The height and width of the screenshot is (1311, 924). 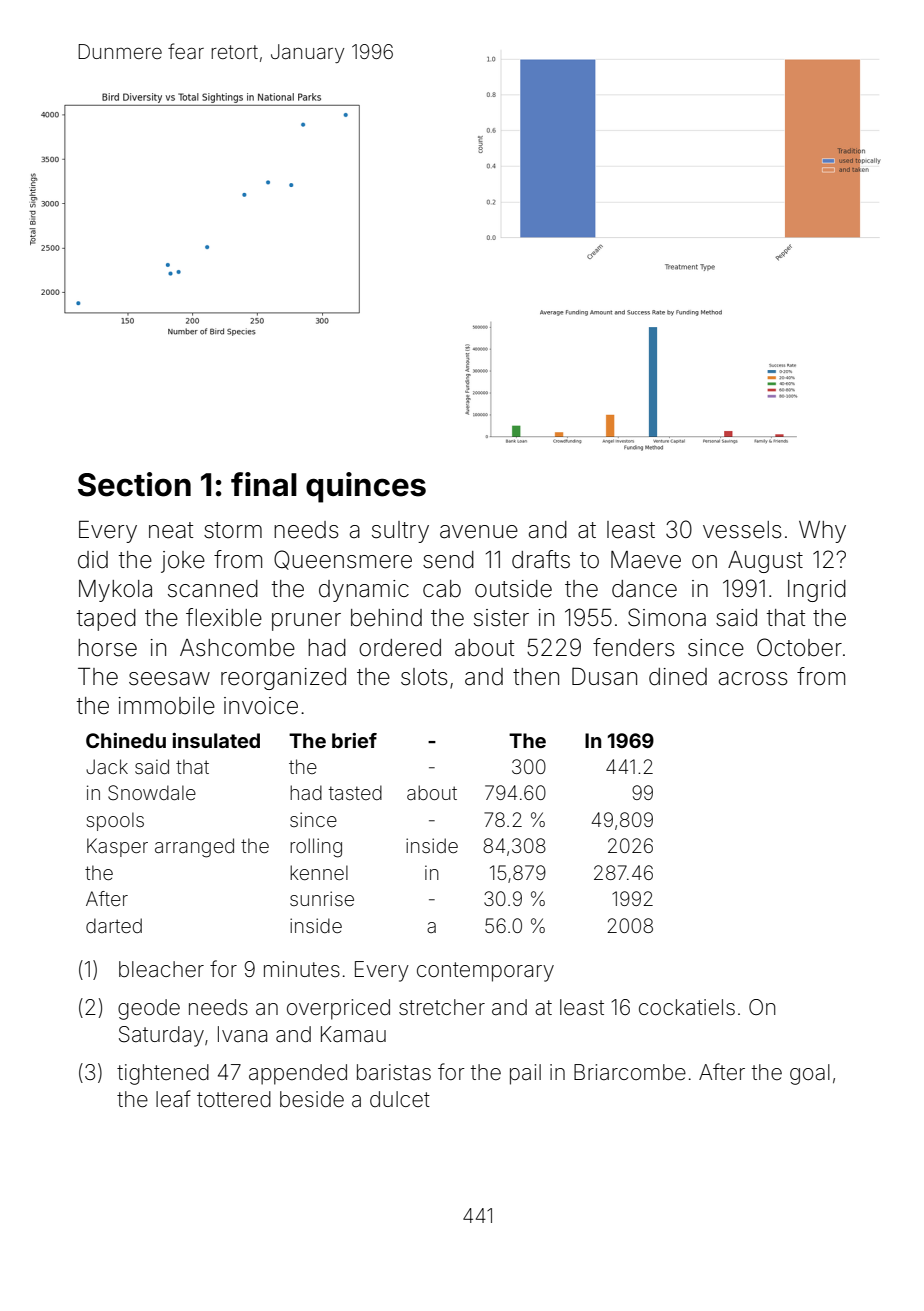 I want to click on tightened, so click(x=163, y=1074).
